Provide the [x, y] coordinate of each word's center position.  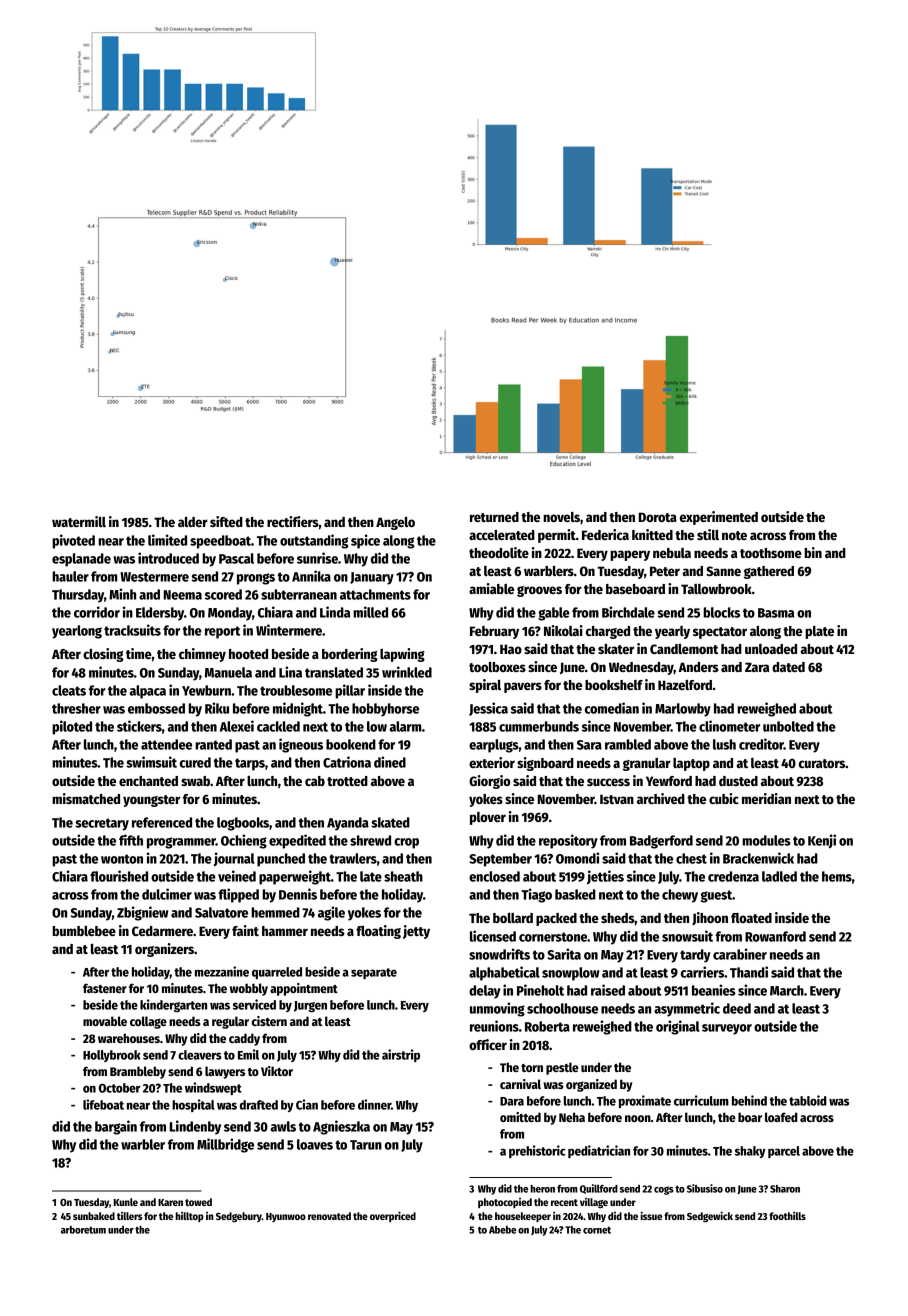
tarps [250, 764]
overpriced [393, 1216]
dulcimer [167, 894]
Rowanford [775, 936]
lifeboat [103, 1104]
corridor [97, 612]
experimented [719, 518]
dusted [738, 781]
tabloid [808, 1100]
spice [365, 541]
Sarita [564, 954]
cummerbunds [539, 726]
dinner [374, 1104]
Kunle [126, 1202]
